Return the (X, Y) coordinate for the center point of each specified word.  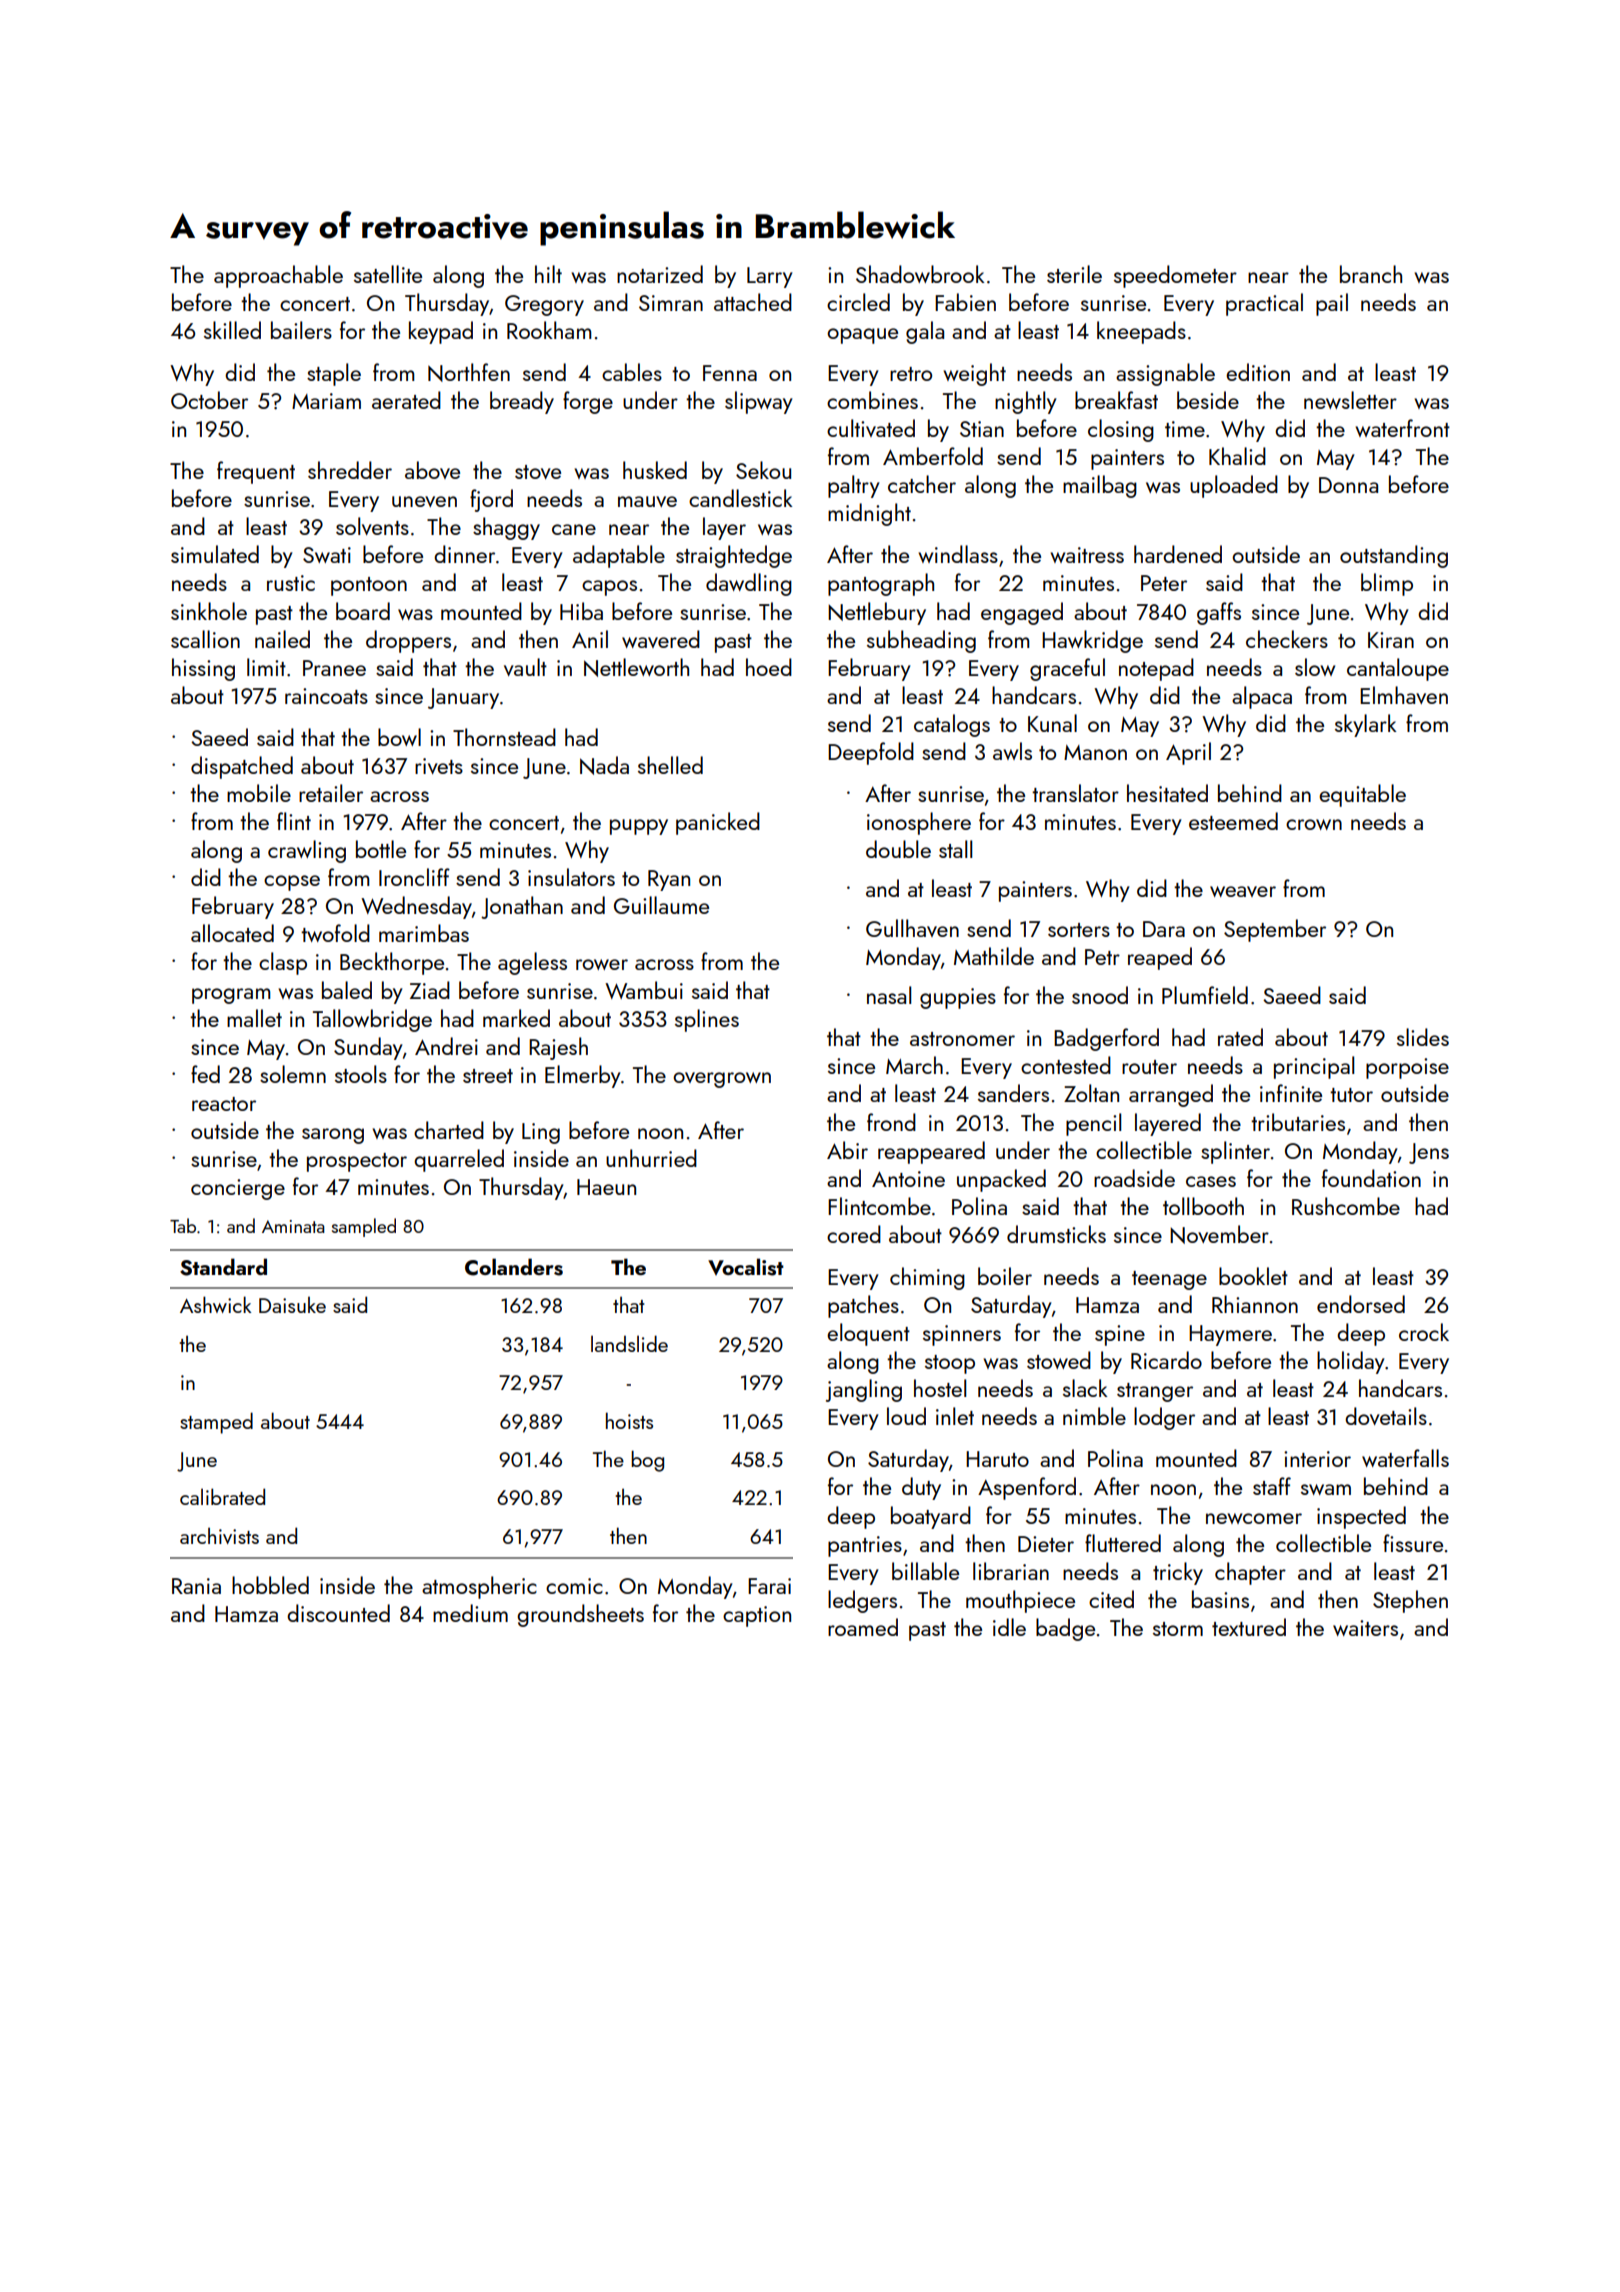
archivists (219, 1536)
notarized (660, 274)
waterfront (1402, 428)
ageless (532, 963)
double (898, 849)
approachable (278, 276)
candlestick (741, 498)
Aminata (293, 1226)
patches (863, 1306)
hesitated (1167, 793)
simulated (215, 554)
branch (1371, 274)
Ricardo (1166, 1360)
